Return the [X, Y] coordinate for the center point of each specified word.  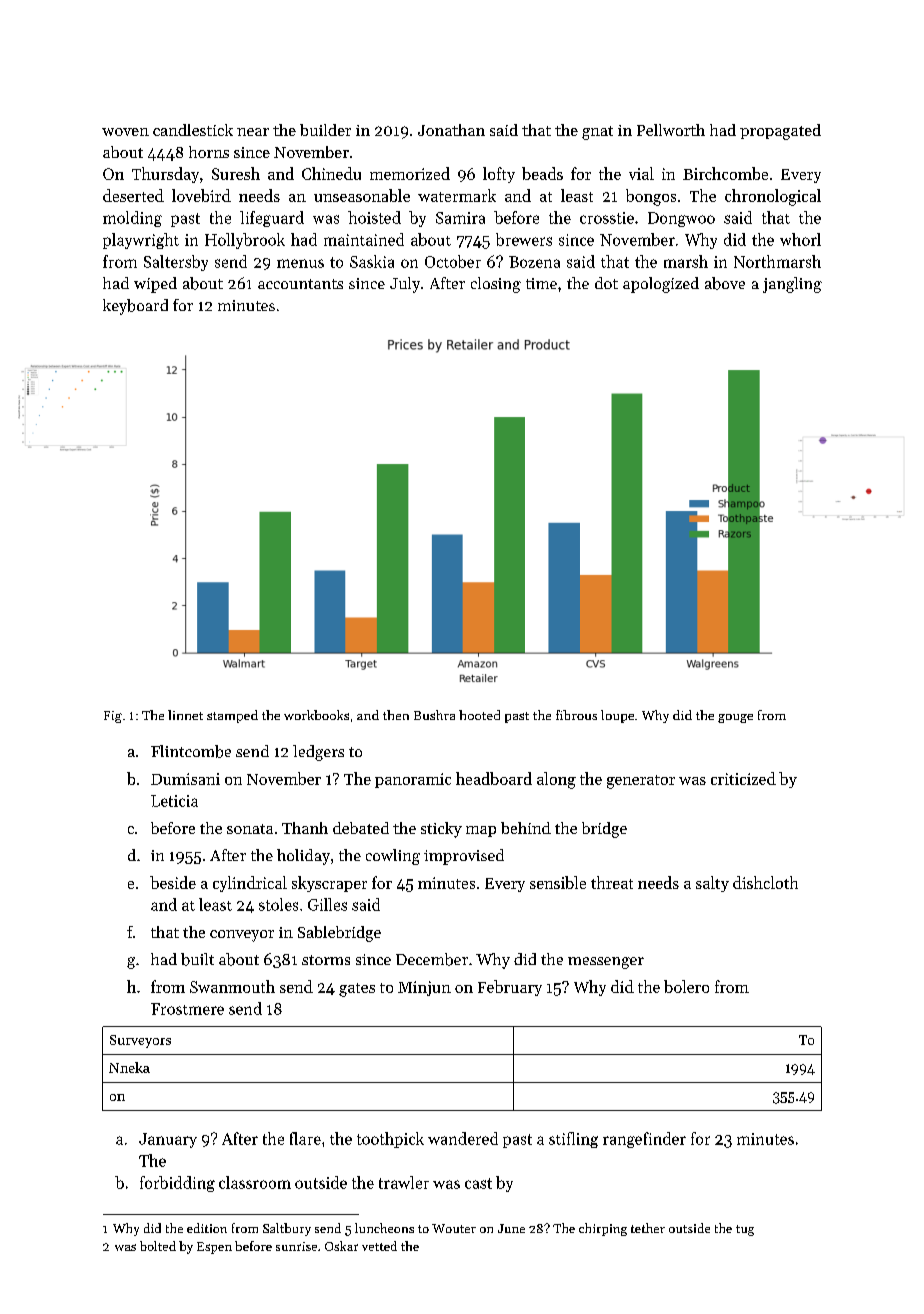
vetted [379, 1246]
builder [325, 130]
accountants [300, 284]
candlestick [193, 130]
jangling [792, 285]
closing [496, 285]
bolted [158, 1246]
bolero [686, 986]
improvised [464, 857]
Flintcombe [191, 751]
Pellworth [671, 130]
